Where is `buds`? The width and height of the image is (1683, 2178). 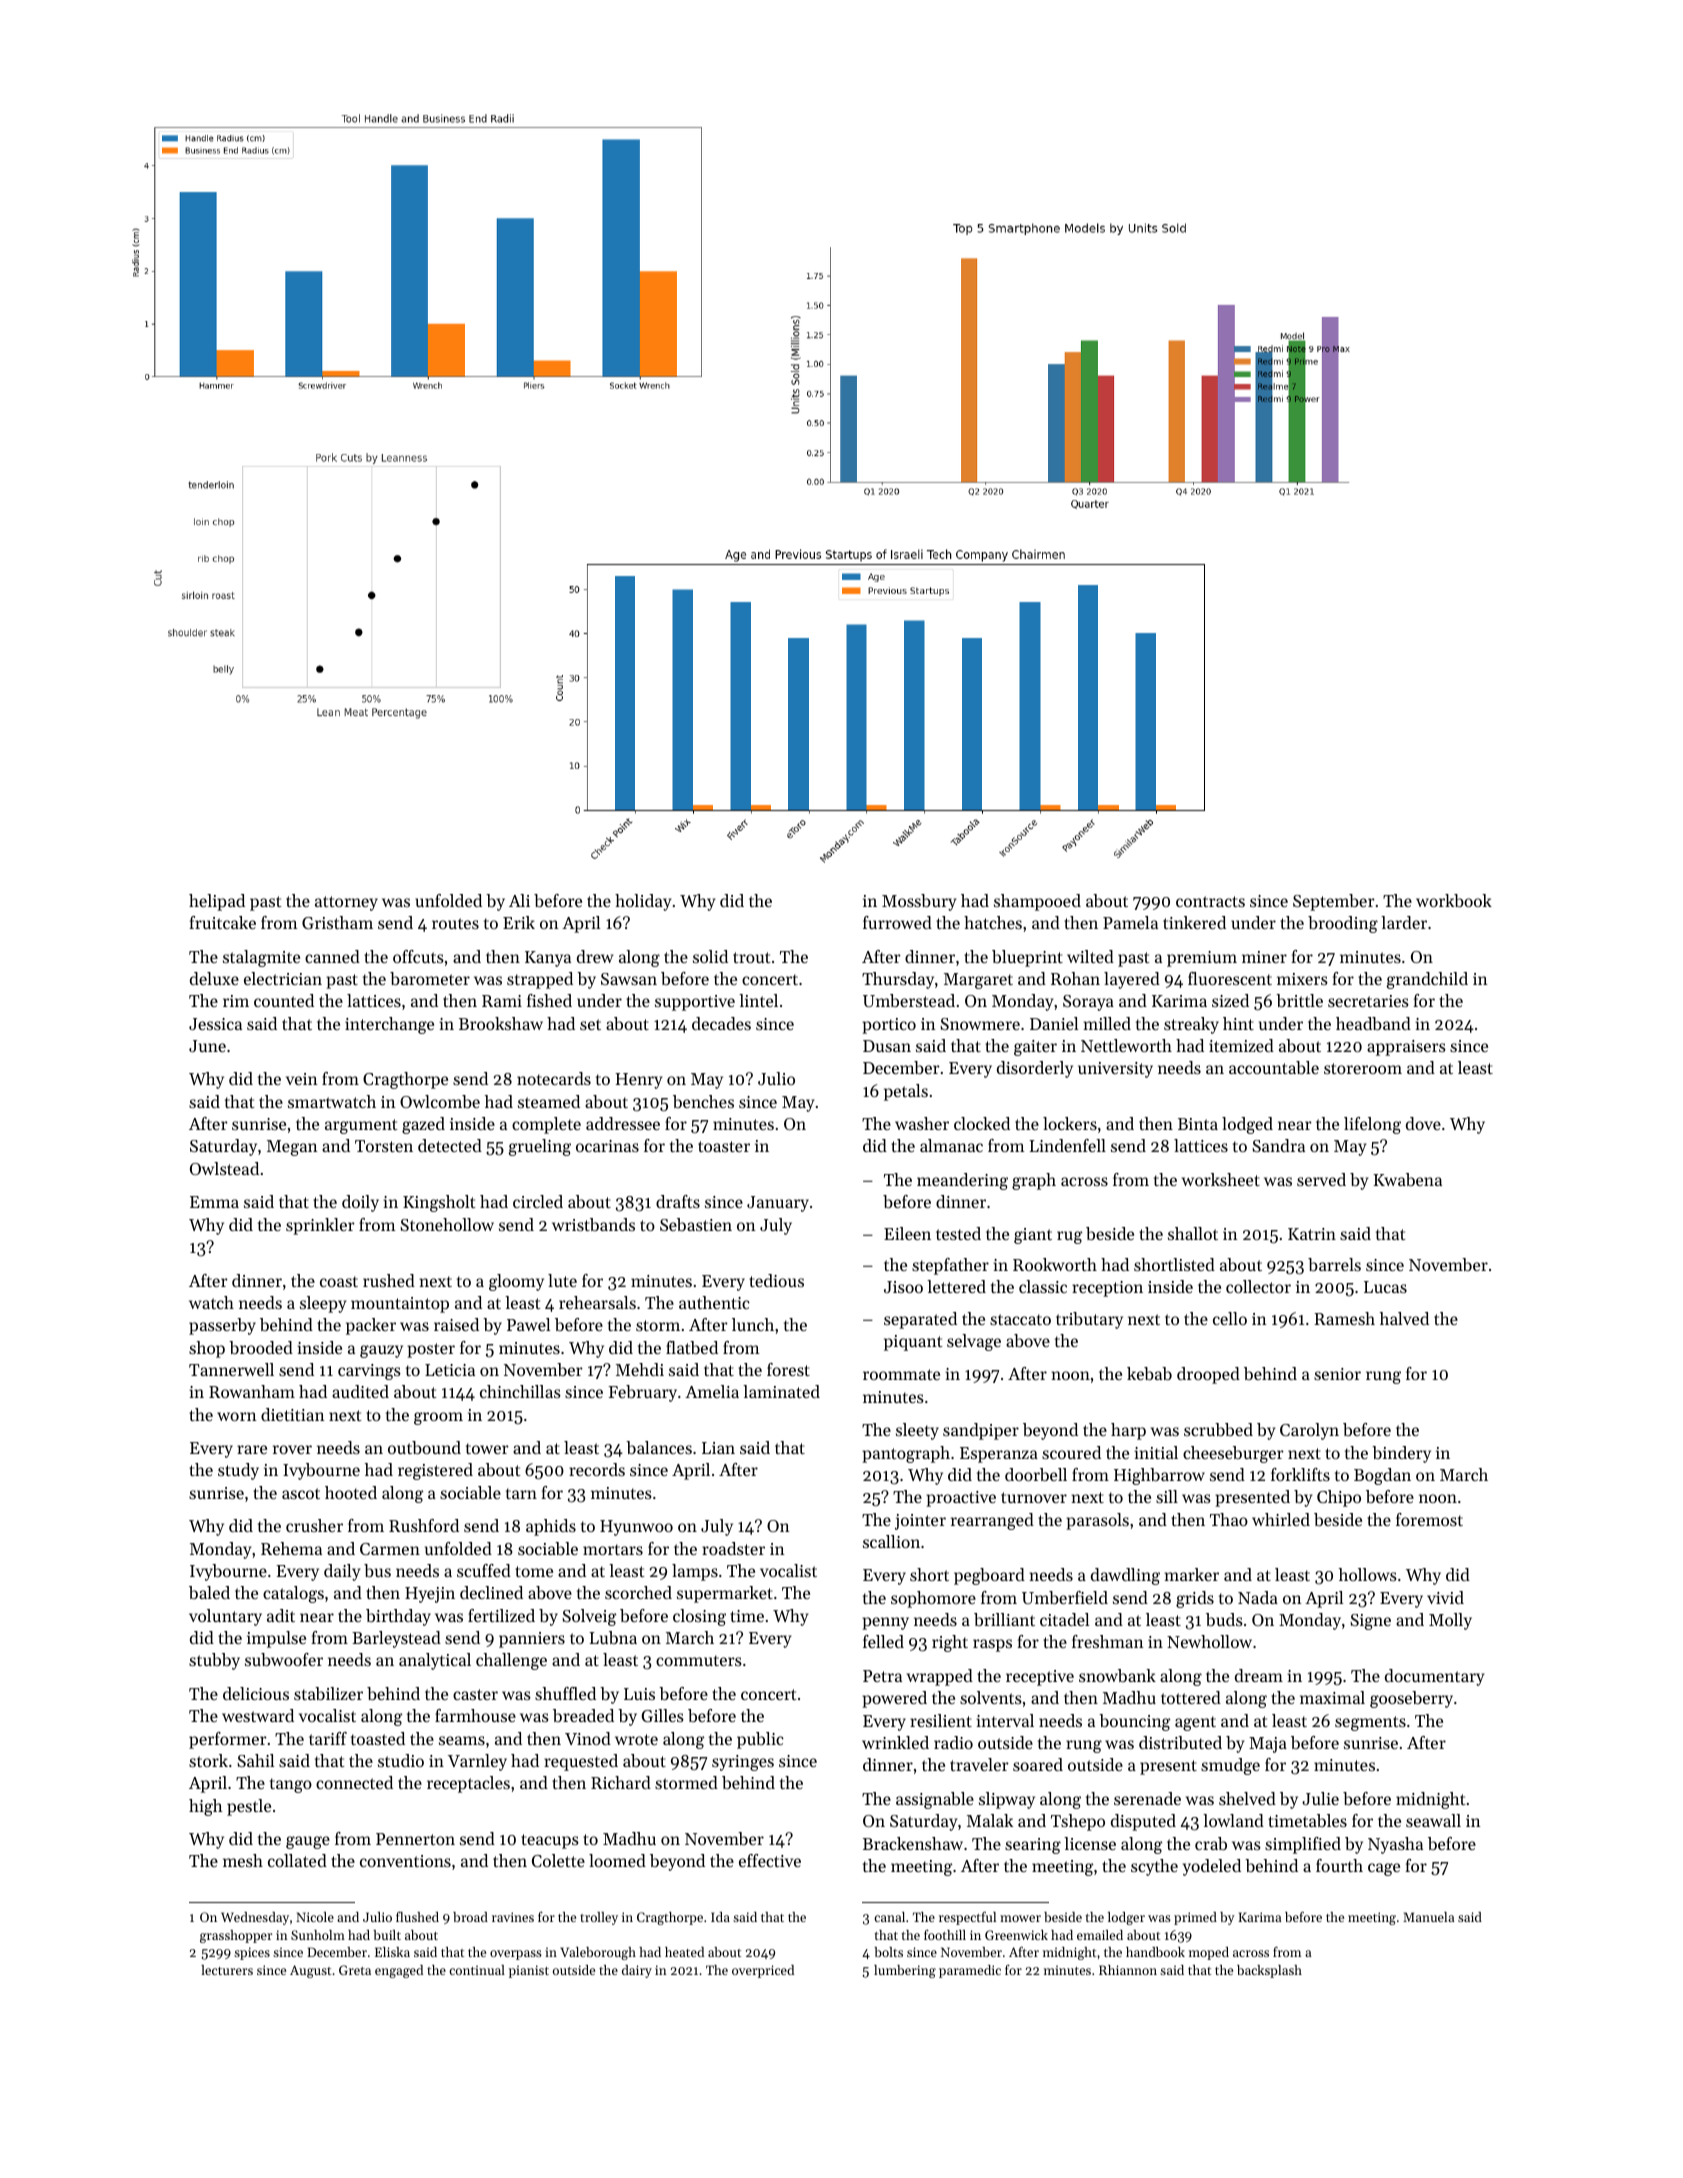
buds is located at coordinates (1224, 1619).
